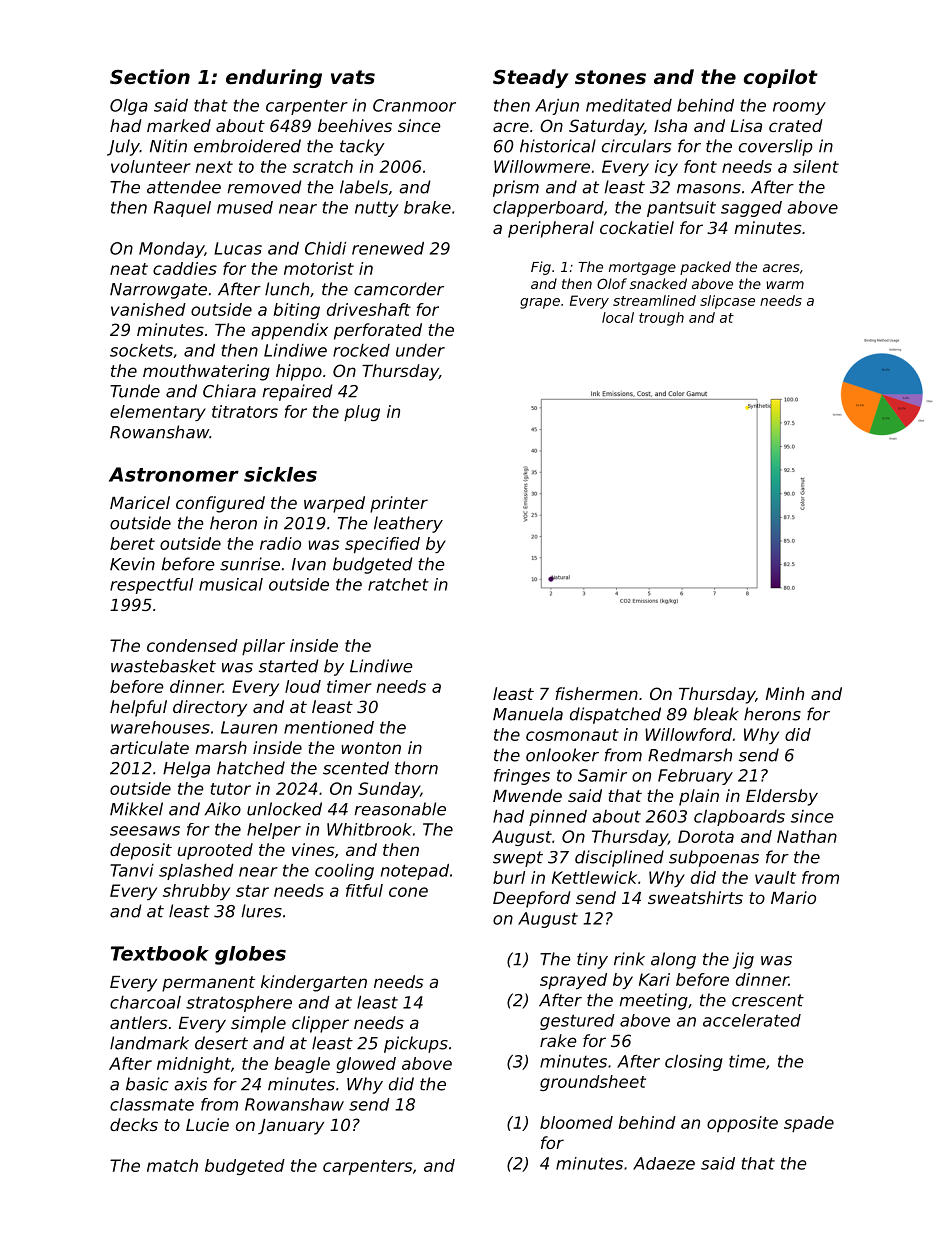 This screenshot has height=1233, width=952. Describe the element at coordinates (782, 797) in the screenshot. I see `Eldersby` at that location.
